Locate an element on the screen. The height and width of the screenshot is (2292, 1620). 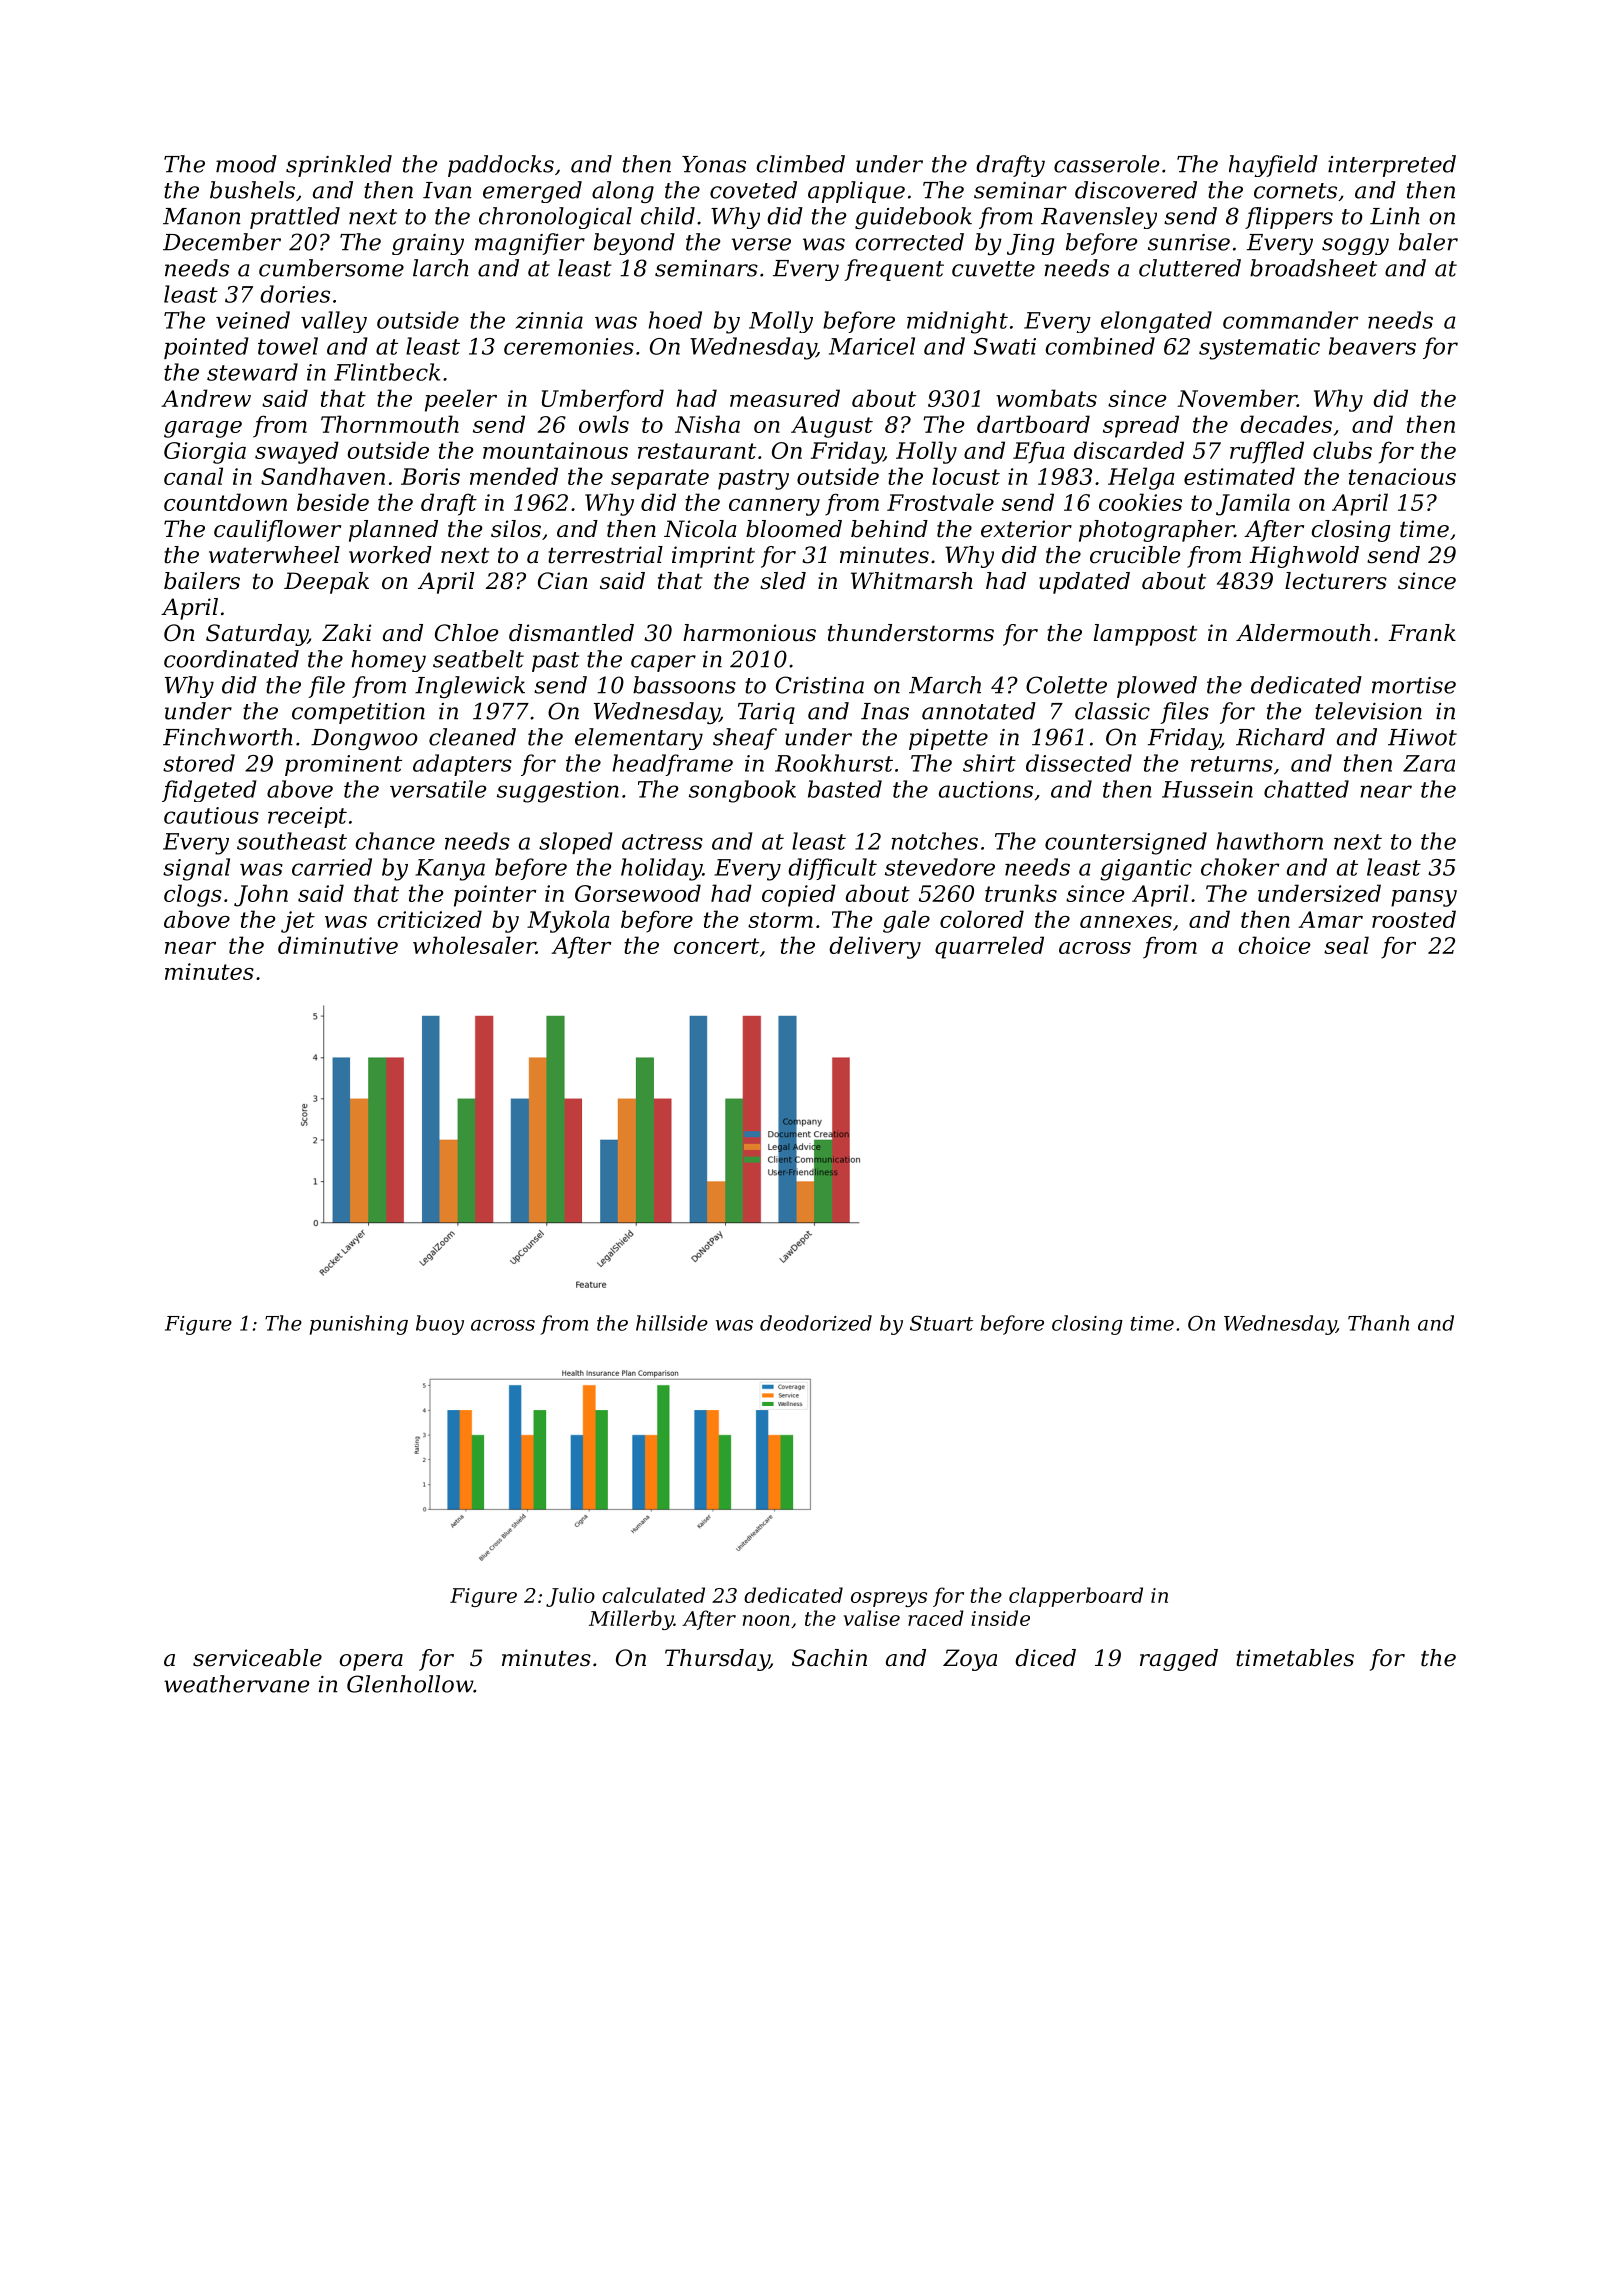
opera is located at coordinates (371, 1662).
